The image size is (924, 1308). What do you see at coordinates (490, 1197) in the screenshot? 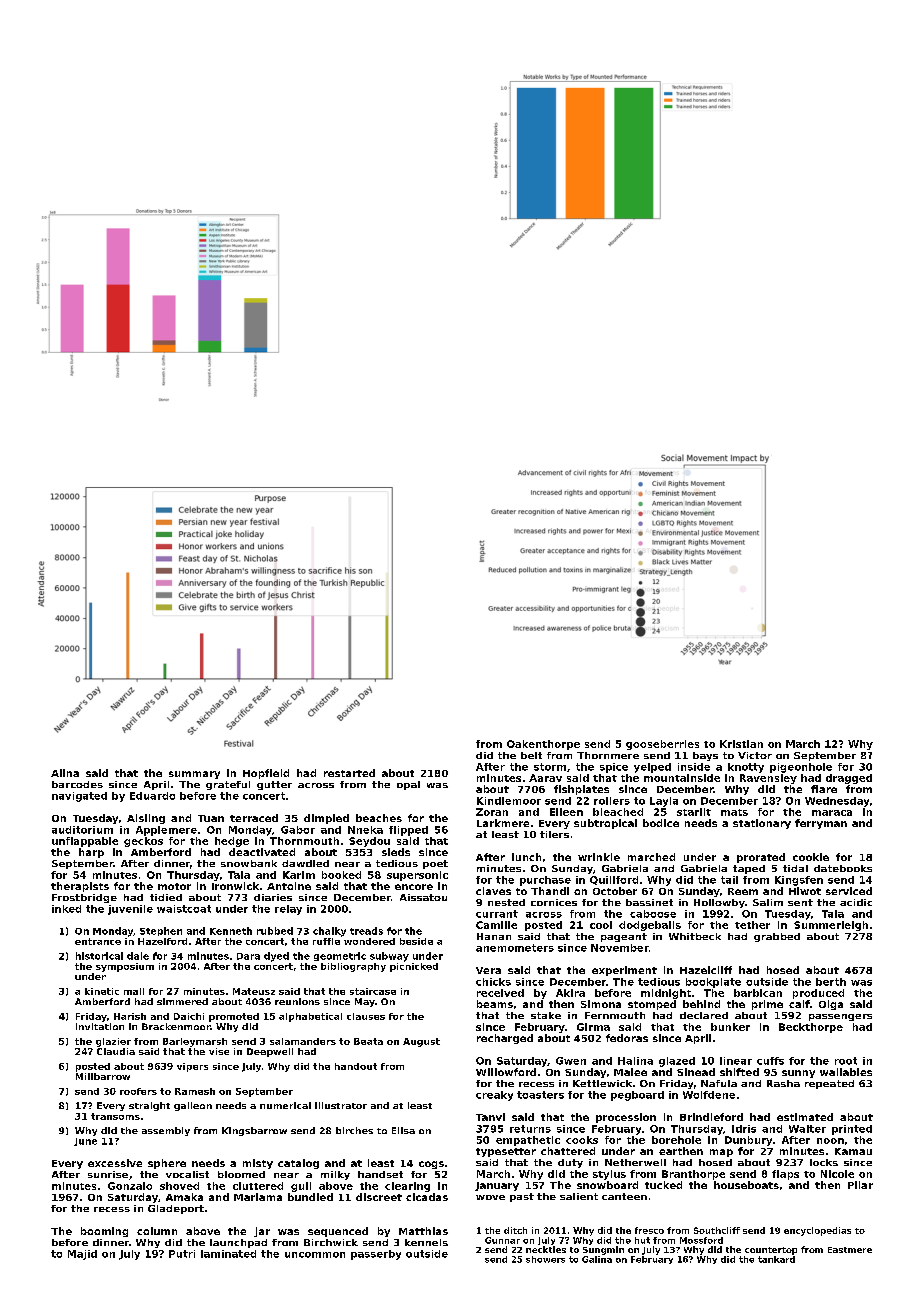
I see `wove` at bounding box center [490, 1197].
